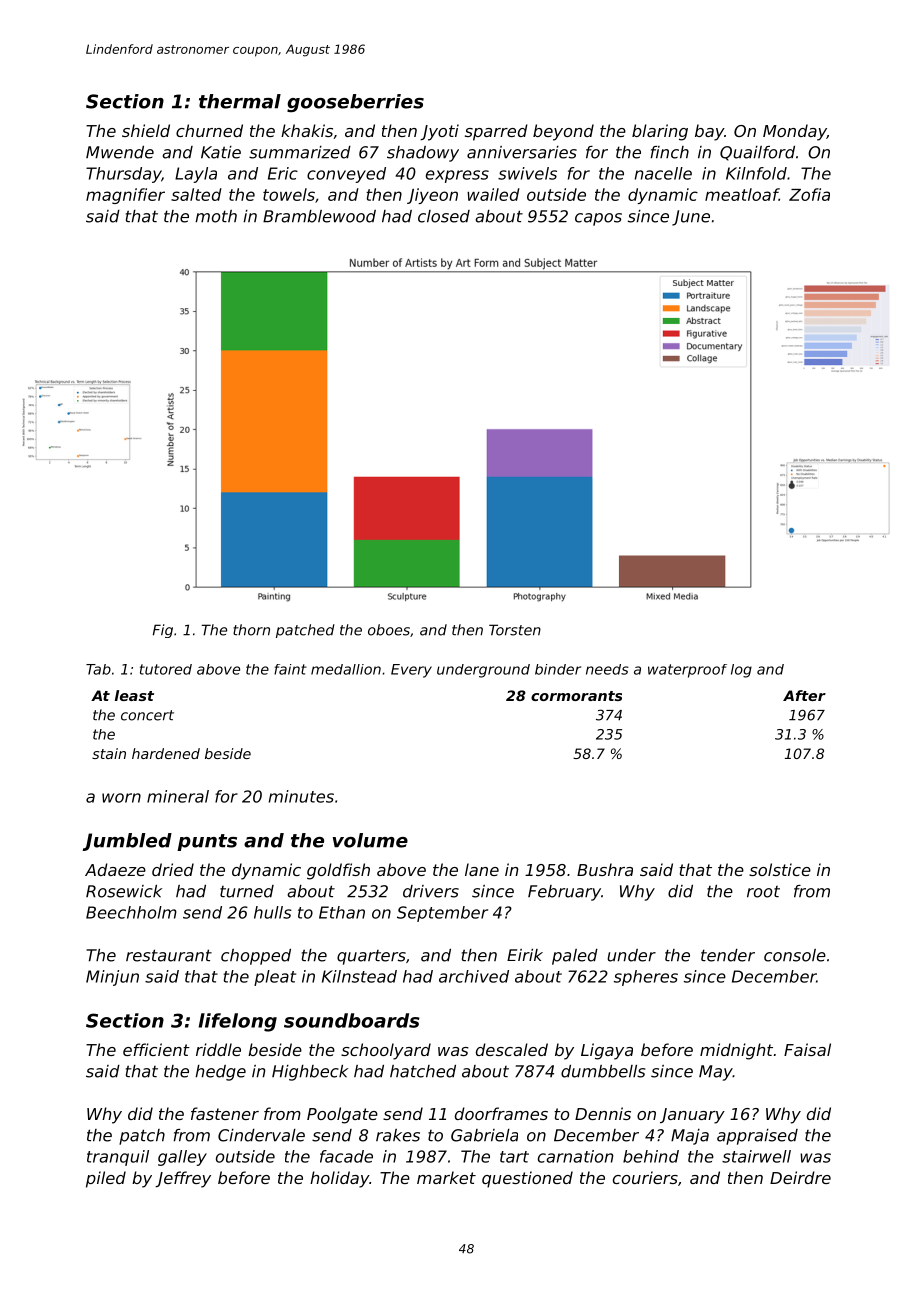 The width and height of the document is (917, 1302). Describe the element at coordinates (98, 669) in the document. I see `Tab` at that location.
